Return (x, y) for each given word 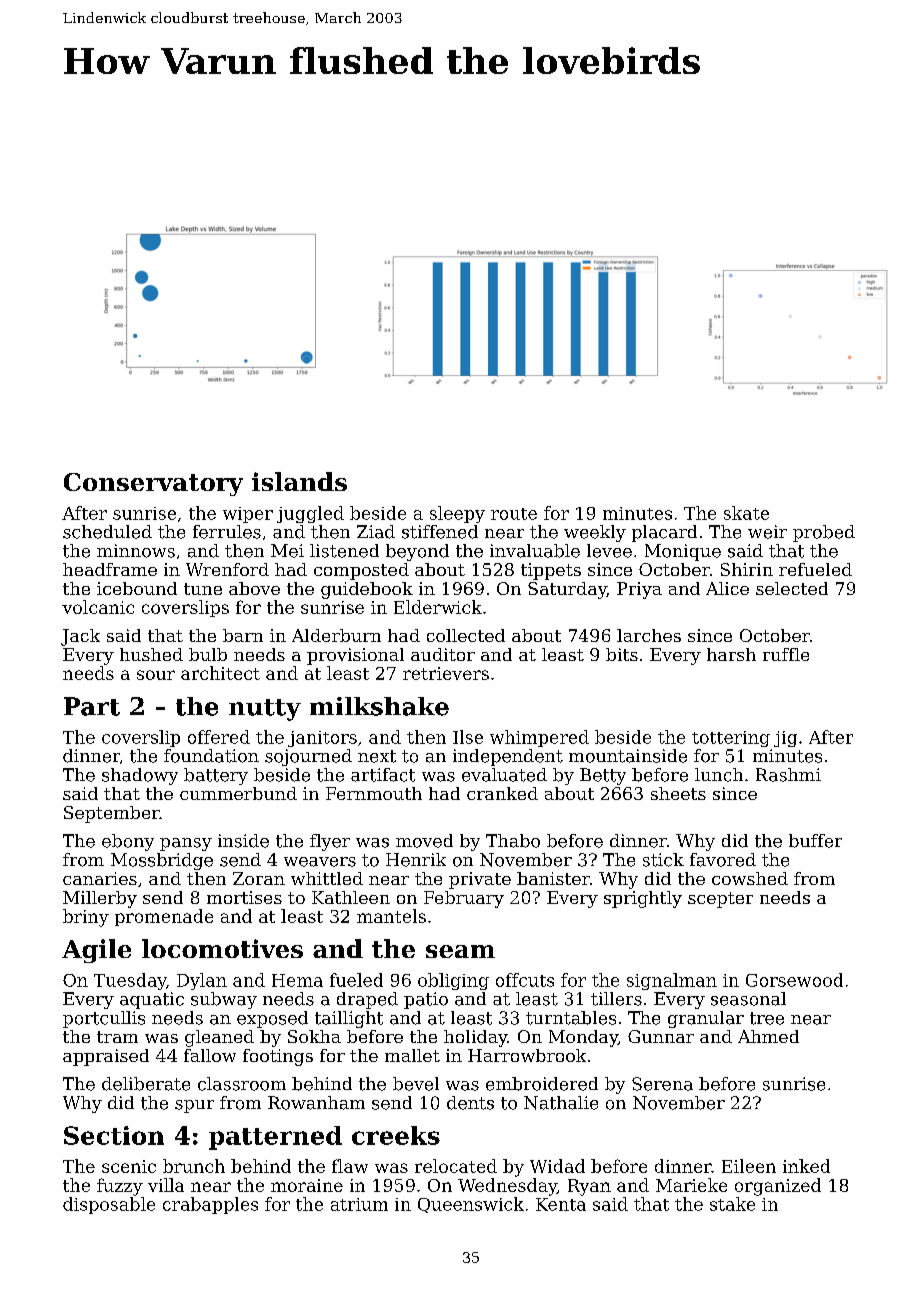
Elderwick (438, 607)
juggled (310, 514)
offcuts (525, 980)
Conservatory (153, 484)
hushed (151, 654)
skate (746, 513)
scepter (720, 900)
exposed (272, 1019)
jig (785, 739)
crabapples (210, 1205)
